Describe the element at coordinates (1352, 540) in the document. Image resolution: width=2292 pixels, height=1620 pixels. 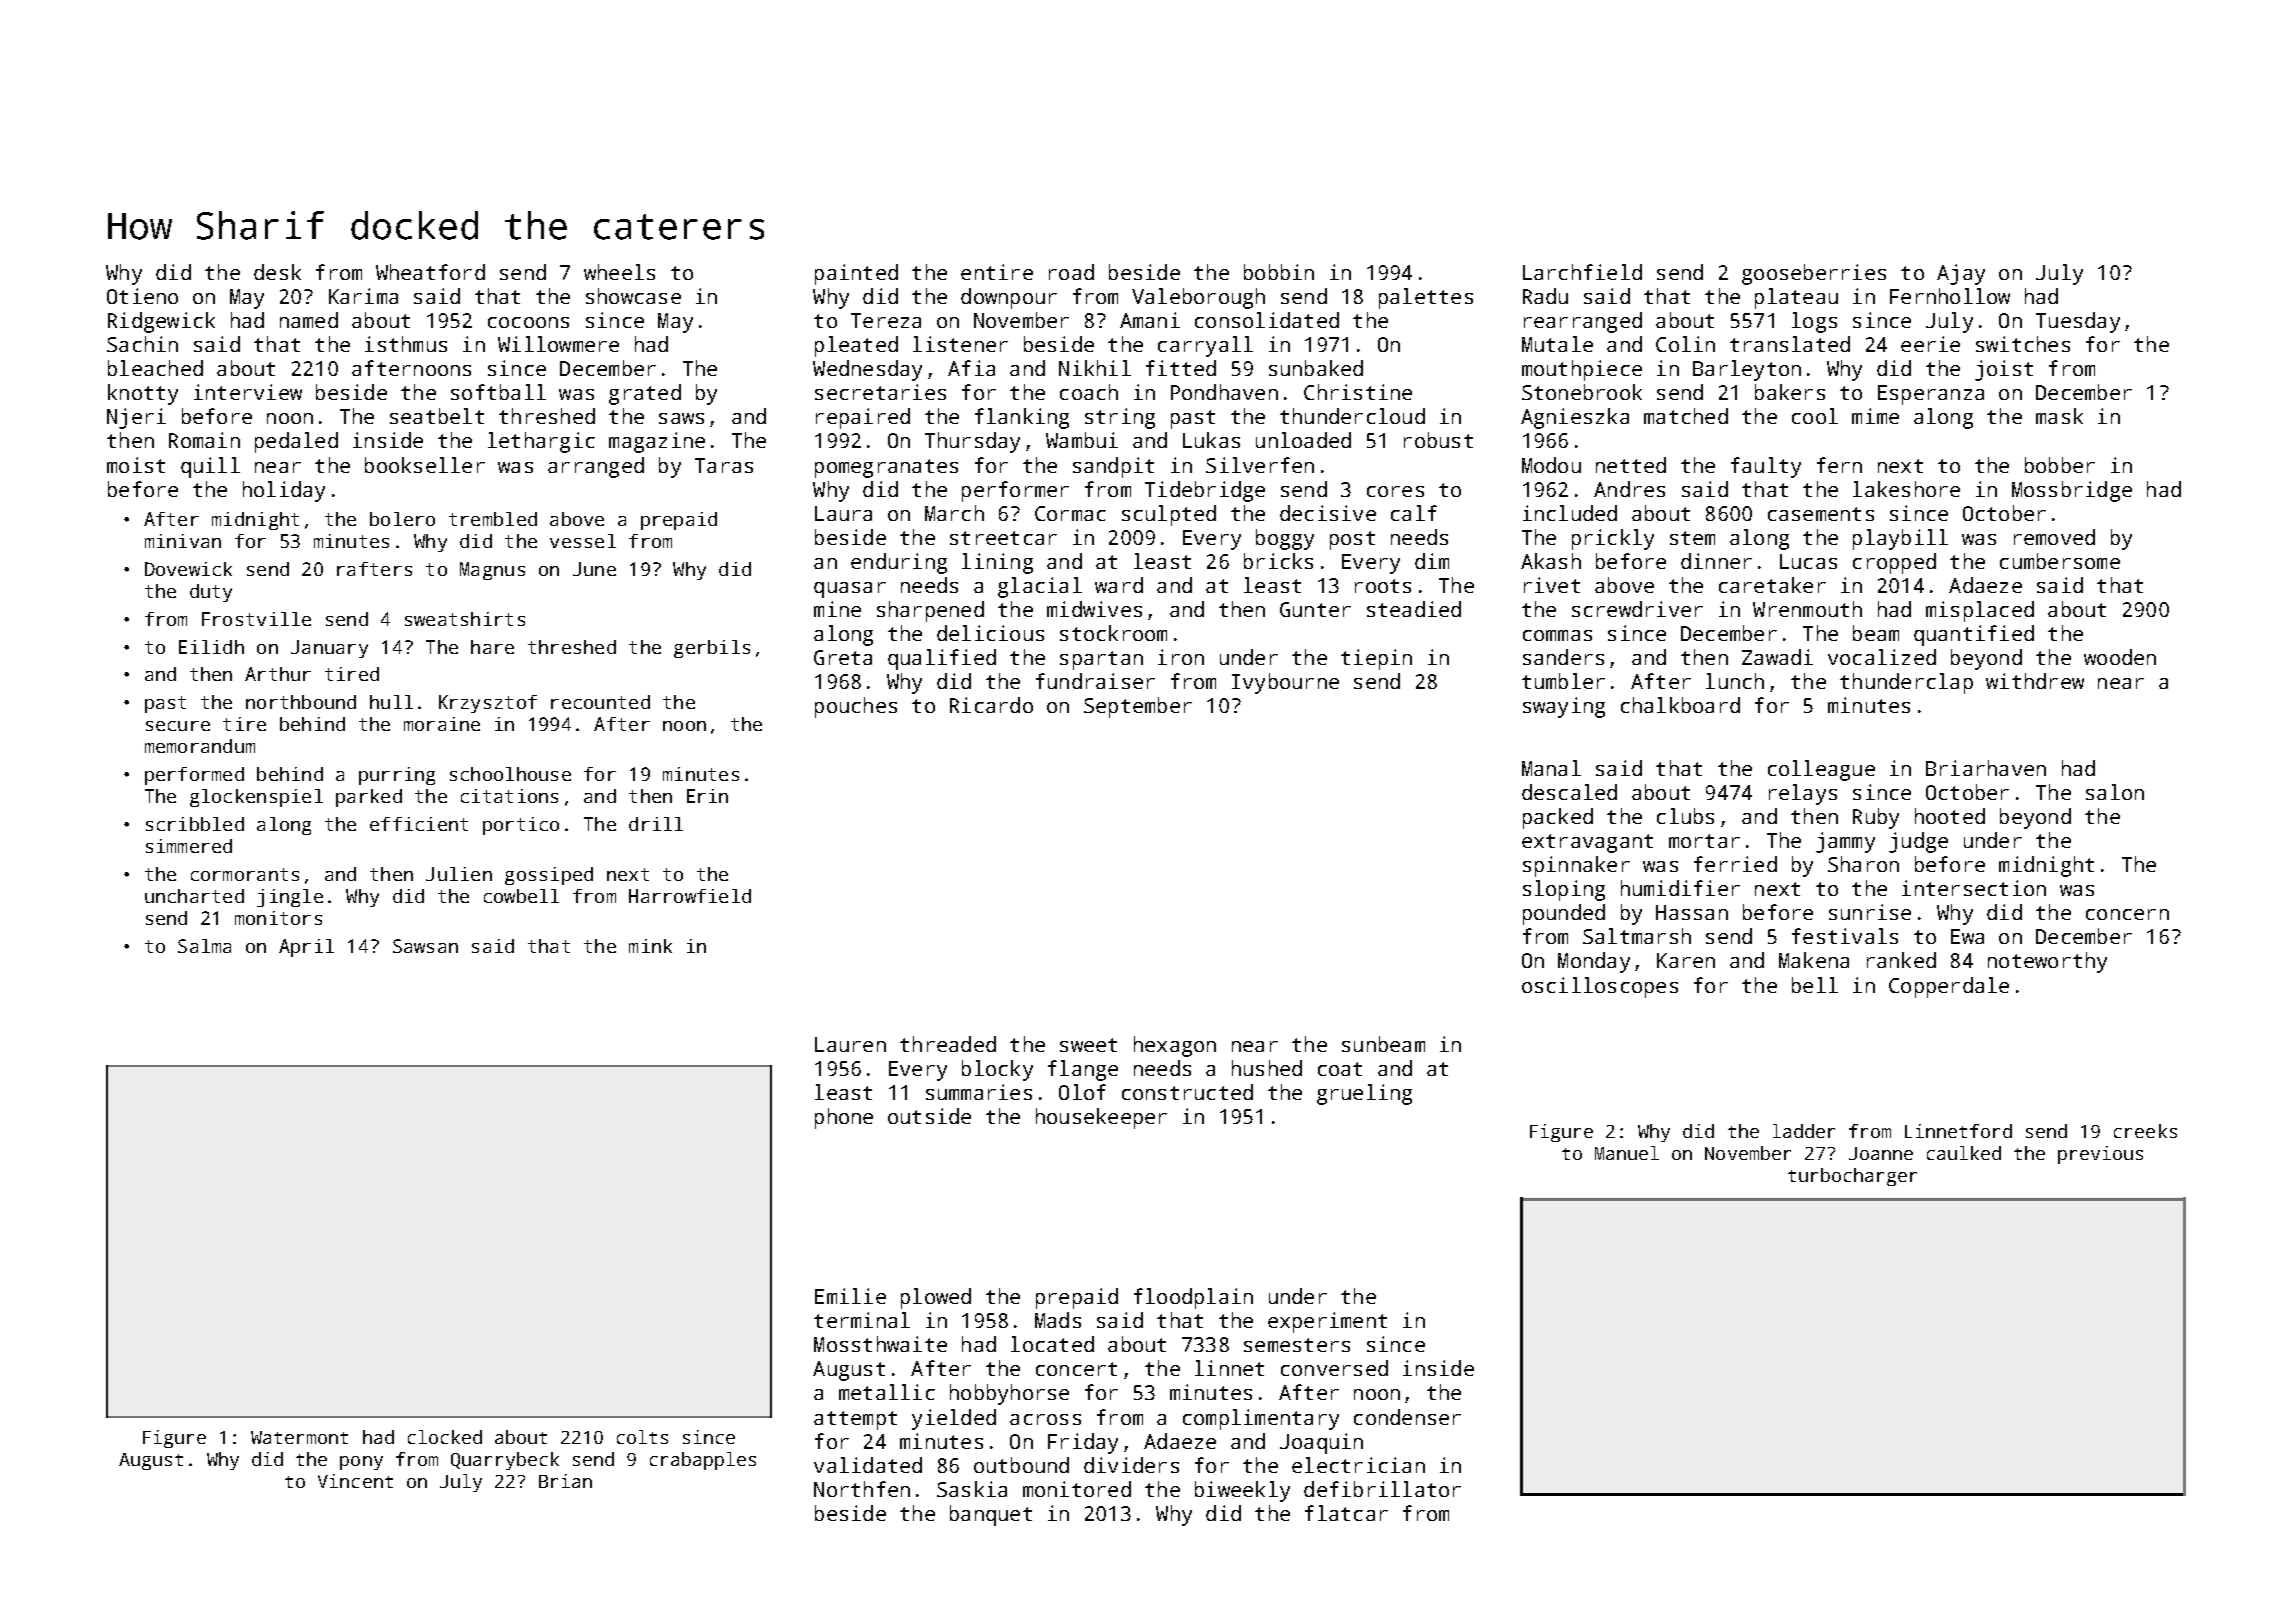
I see `post` at that location.
